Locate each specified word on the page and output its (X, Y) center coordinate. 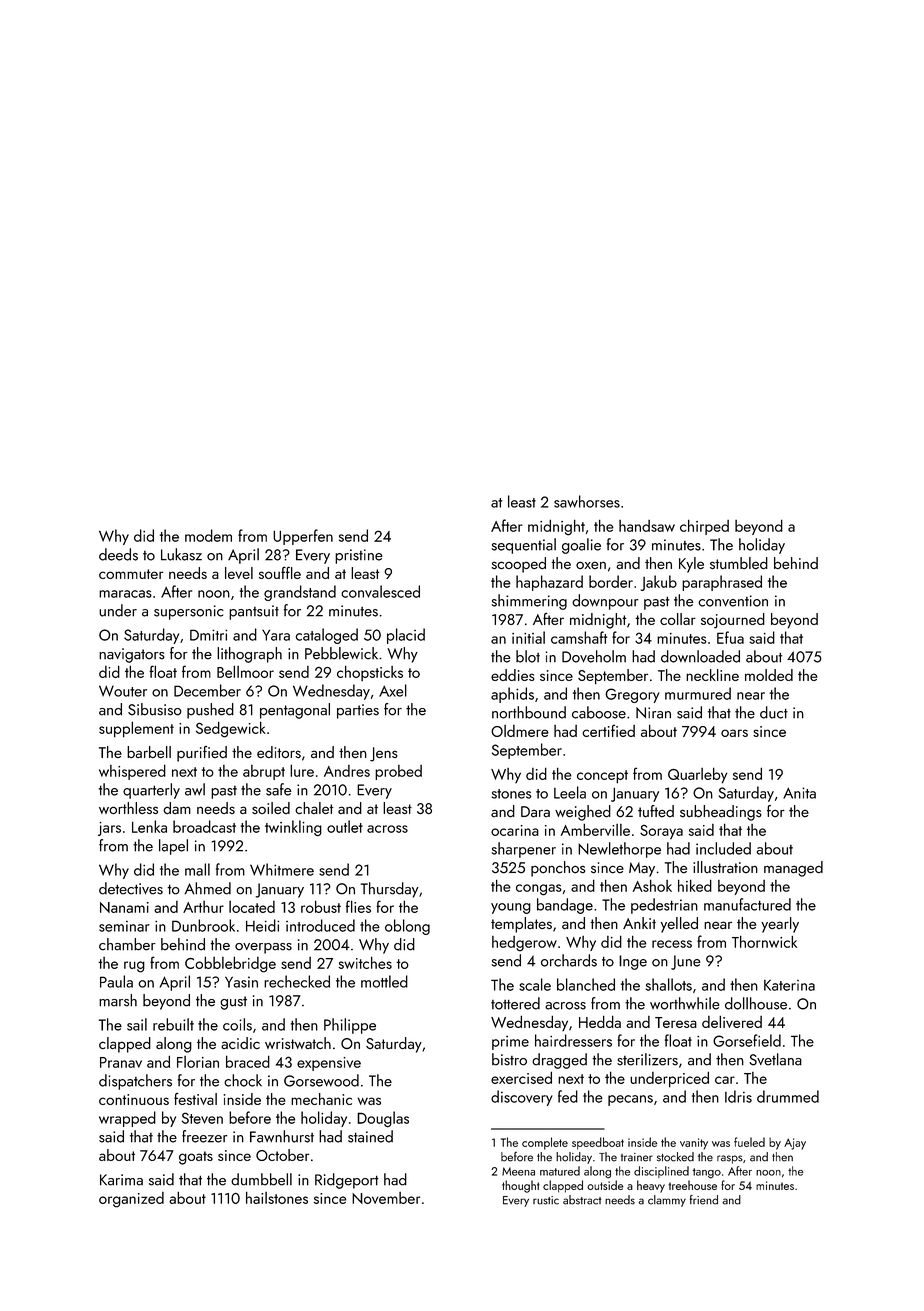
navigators (132, 655)
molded (769, 675)
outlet (345, 826)
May (642, 869)
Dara (535, 812)
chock (243, 1080)
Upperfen (303, 537)
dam (177, 808)
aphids (512, 695)
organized (131, 1200)
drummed (788, 1096)
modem (208, 535)
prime (510, 1043)
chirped (704, 527)
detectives (131, 888)
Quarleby (698, 775)
